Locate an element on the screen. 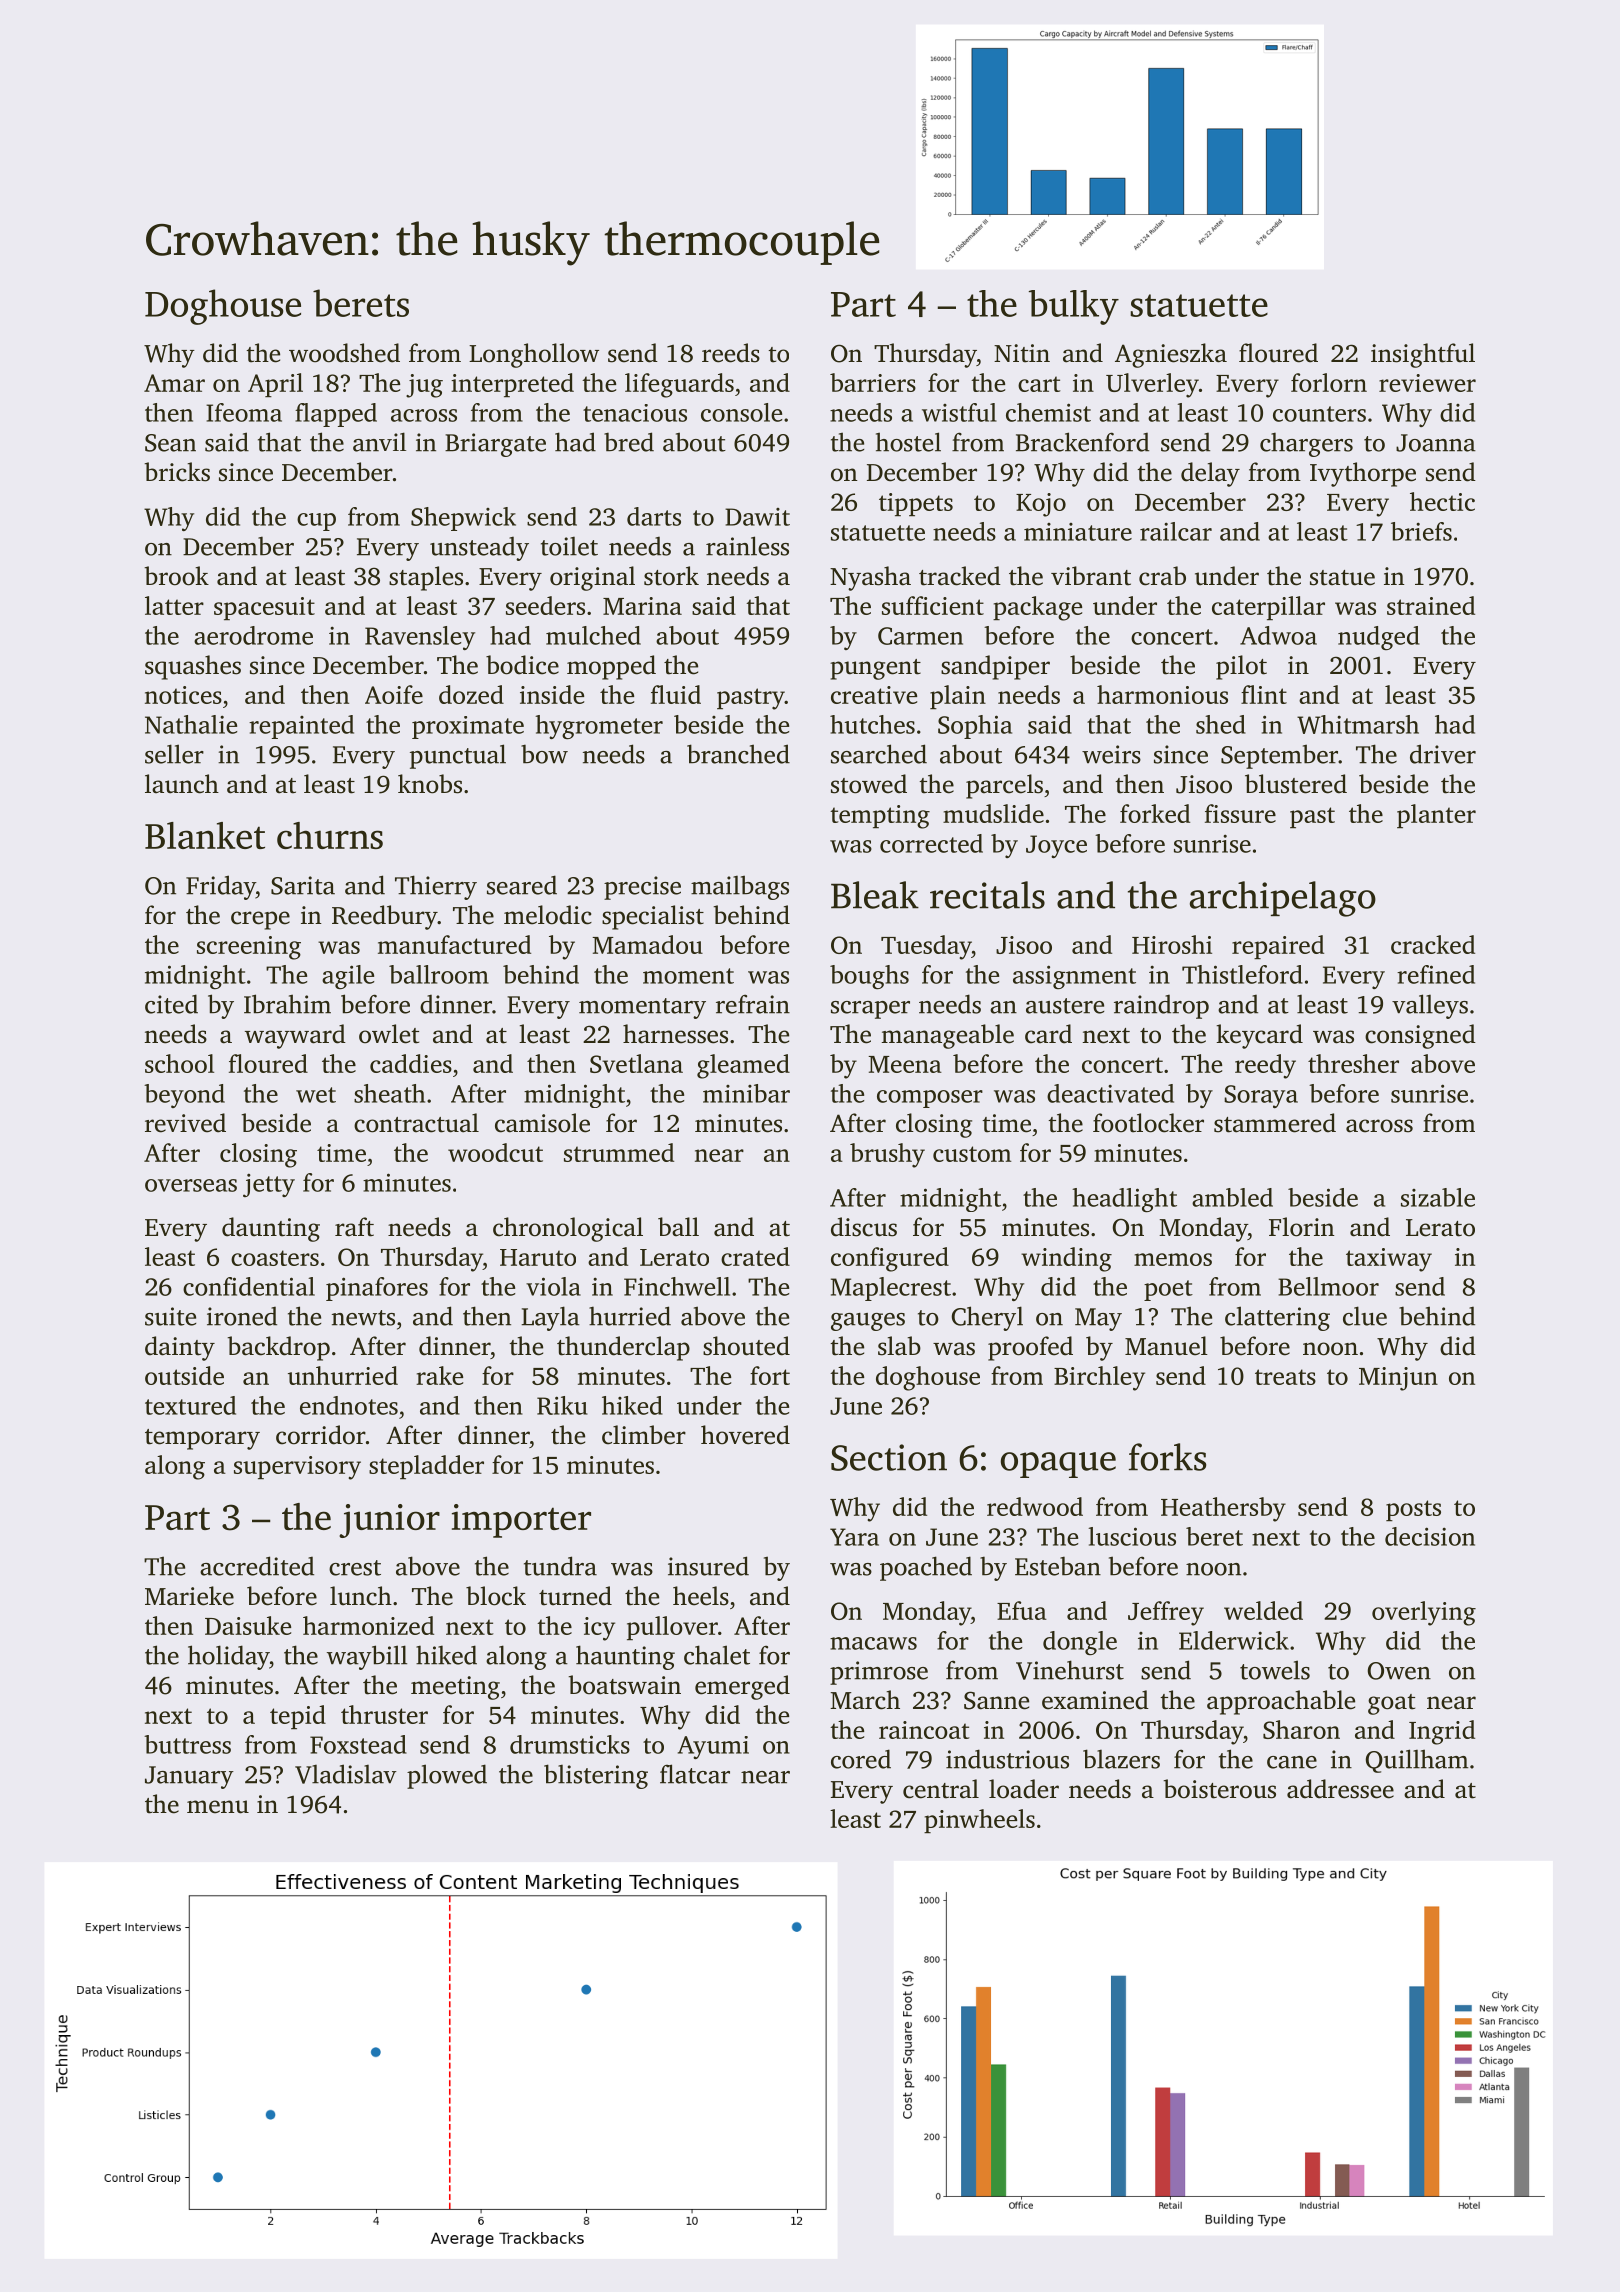 This screenshot has width=1620, height=2292. Ibrahim is located at coordinates (287, 1004).
